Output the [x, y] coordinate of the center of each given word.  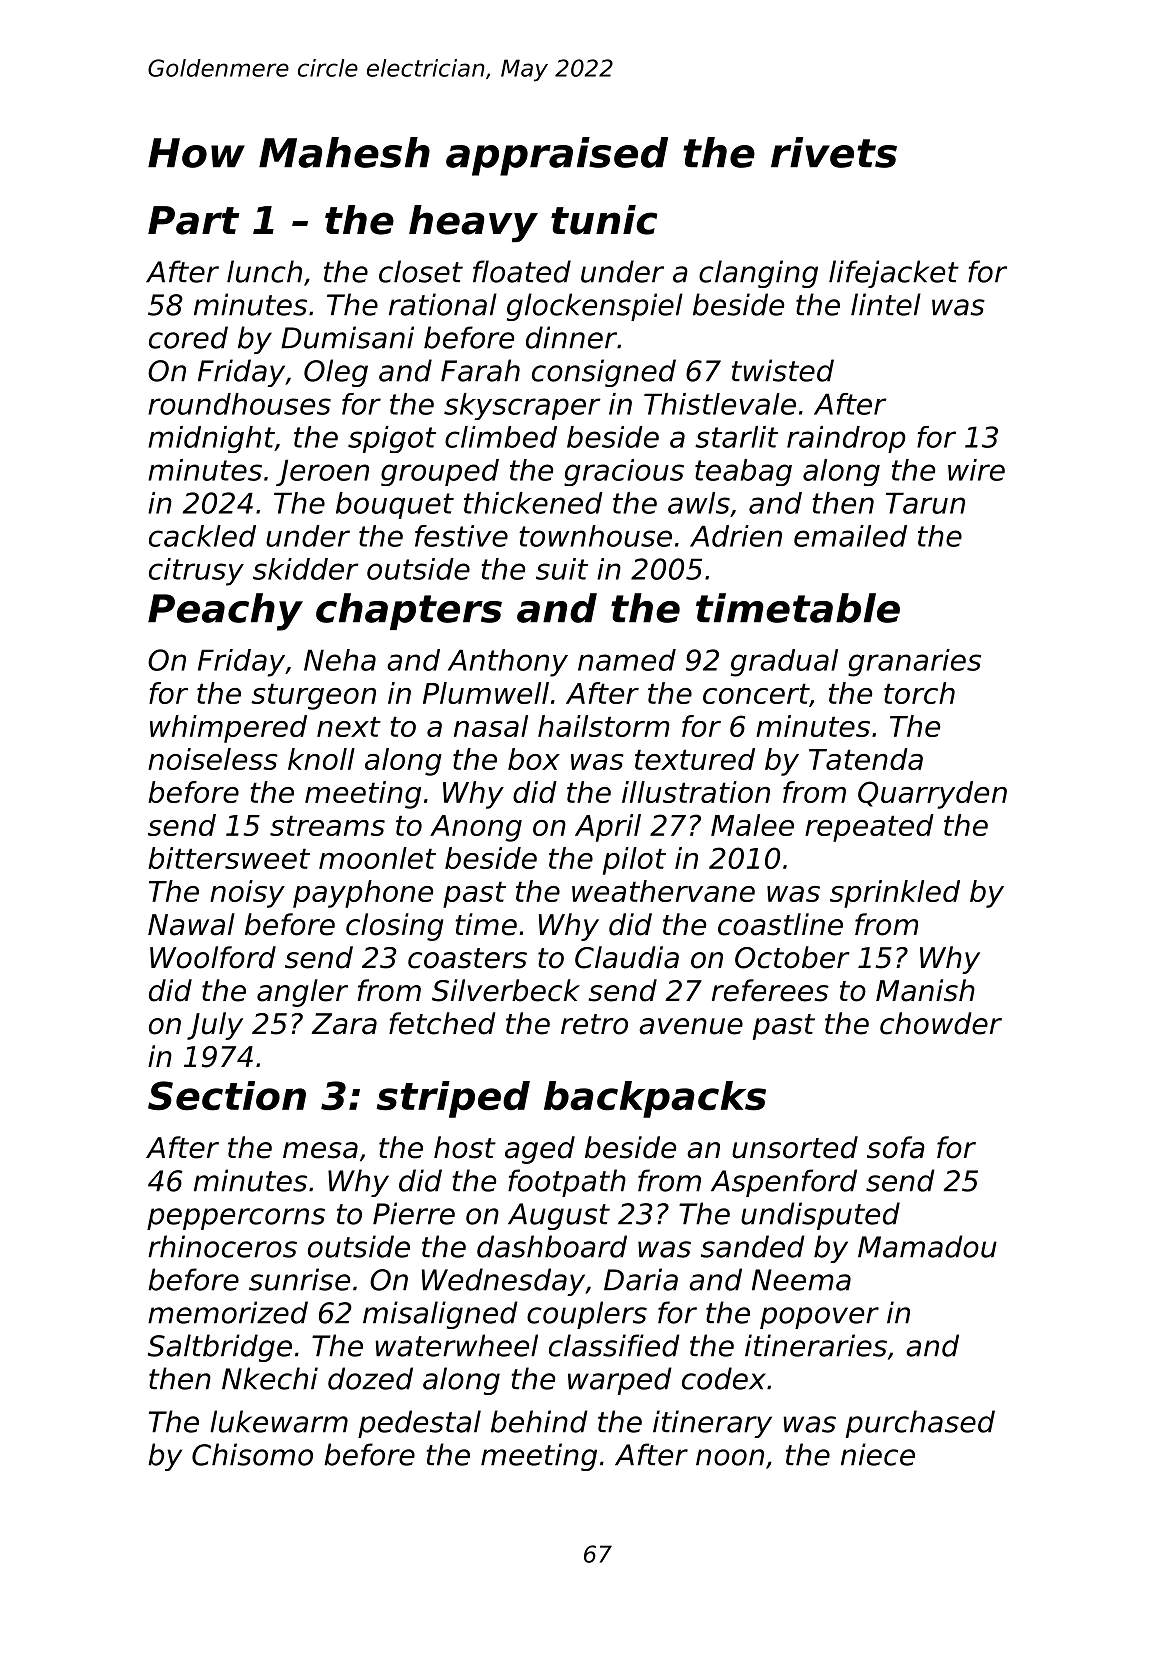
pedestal [419, 1424]
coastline [780, 924]
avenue [691, 1026]
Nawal [191, 924]
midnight [211, 439]
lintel [886, 304]
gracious [624, 472]
